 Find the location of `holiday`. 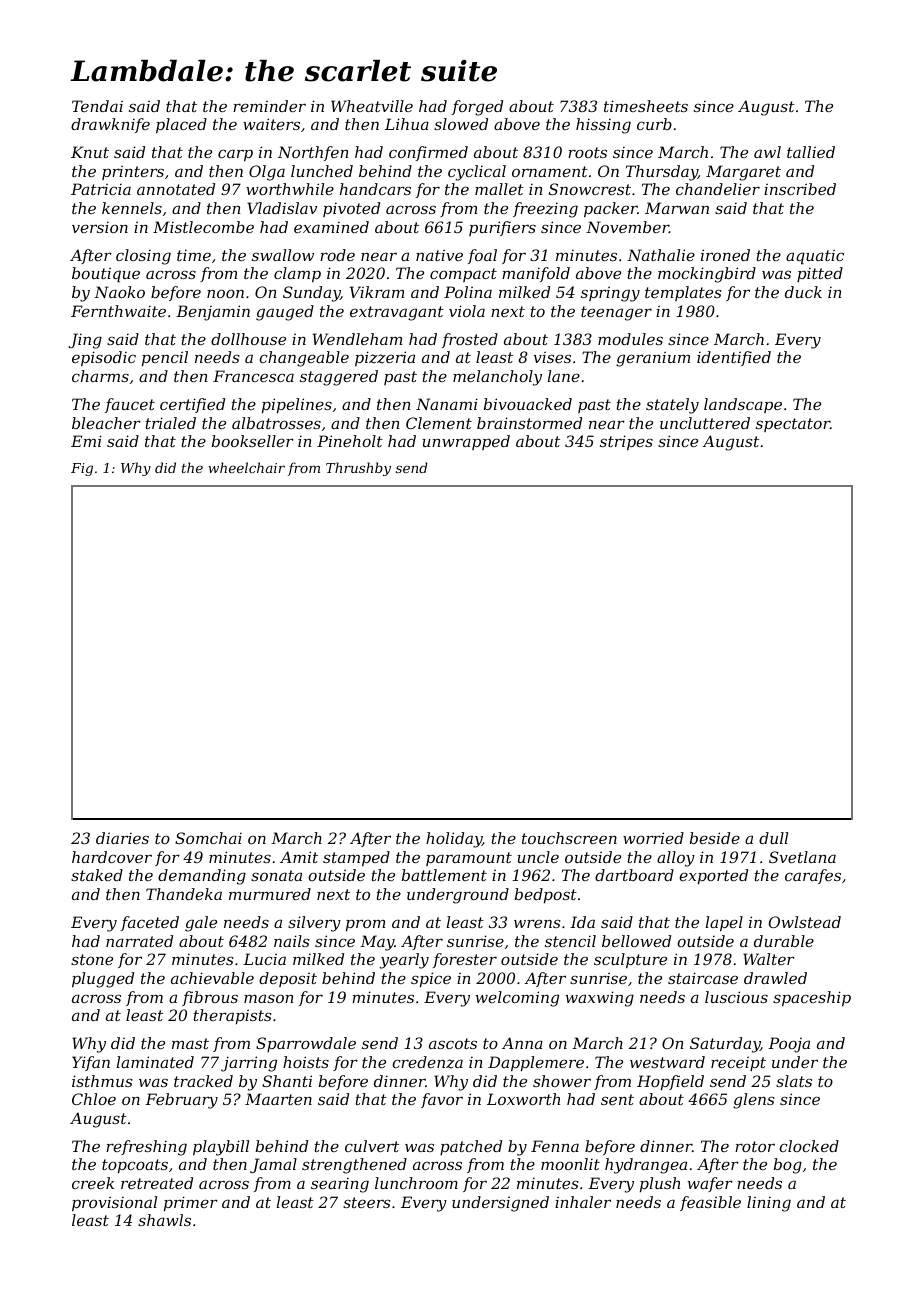

holiday is located at coordinates (454, 840).
